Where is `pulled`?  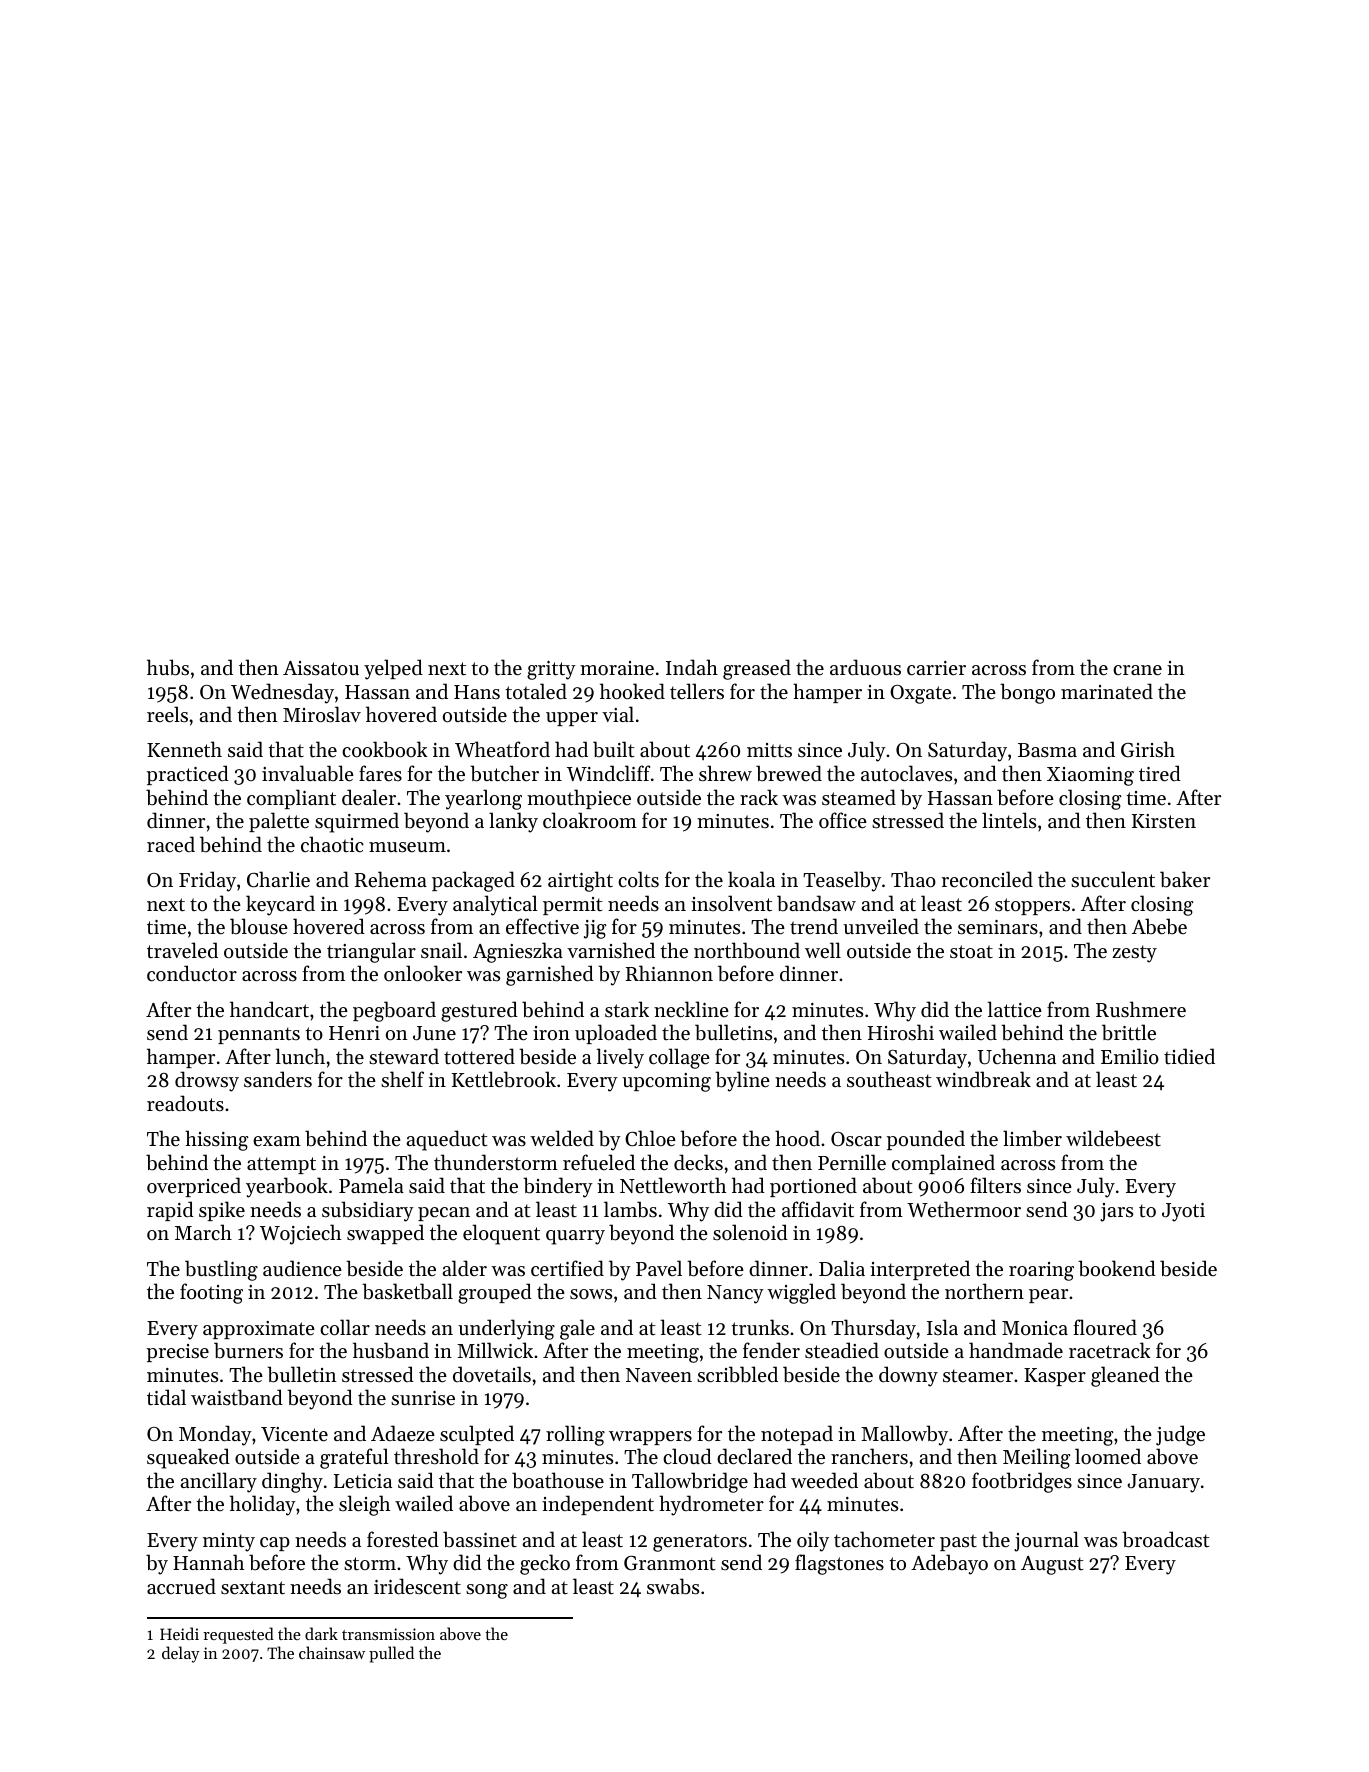
pulled is located at coordinates (391, 1654).
